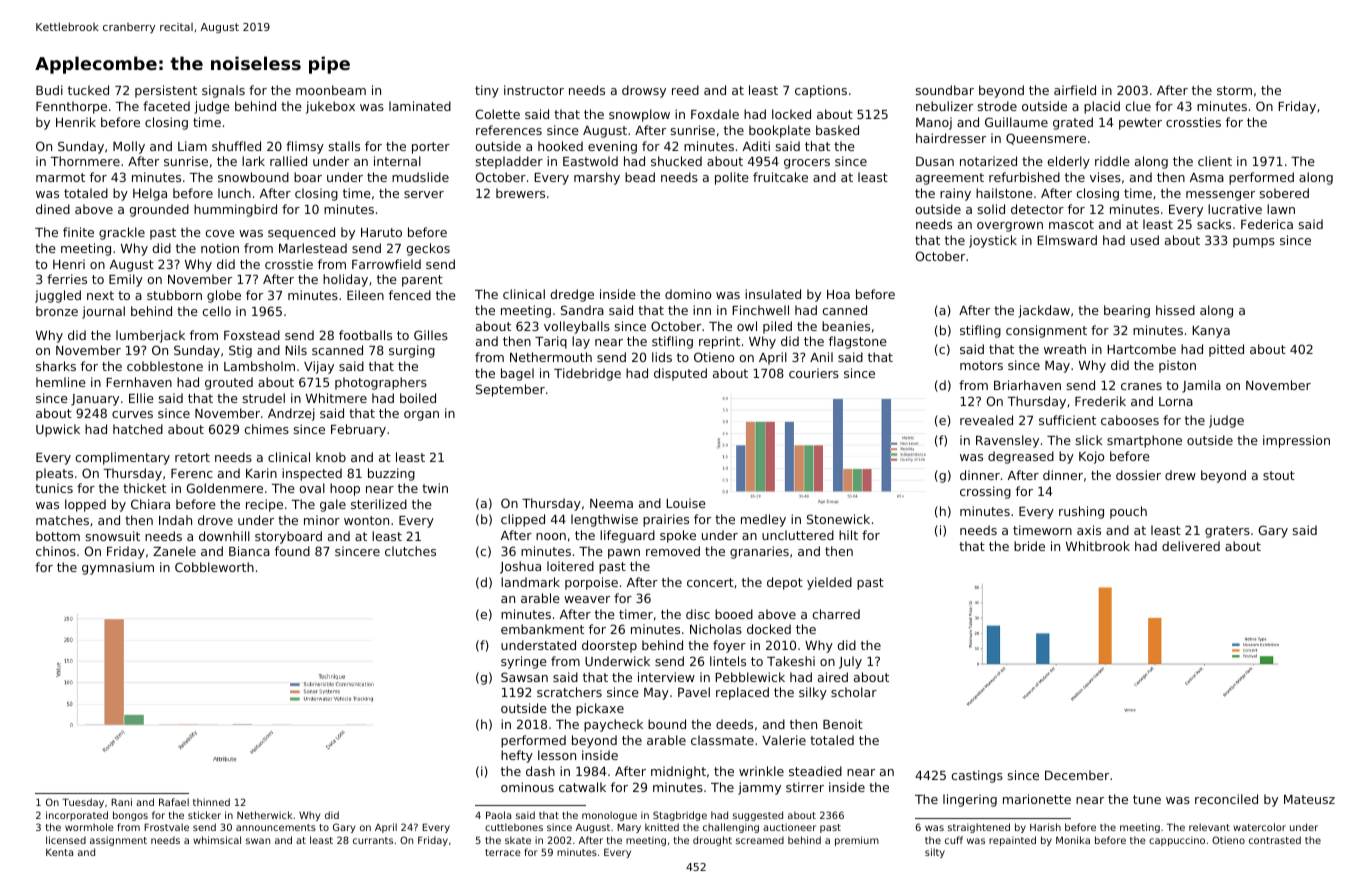 The height and width of the screenshot is (887, 1372). What do you see at coordinates (59, 852) in the screenshot?
I see `Kenta` at bounding box center [59, 852].
